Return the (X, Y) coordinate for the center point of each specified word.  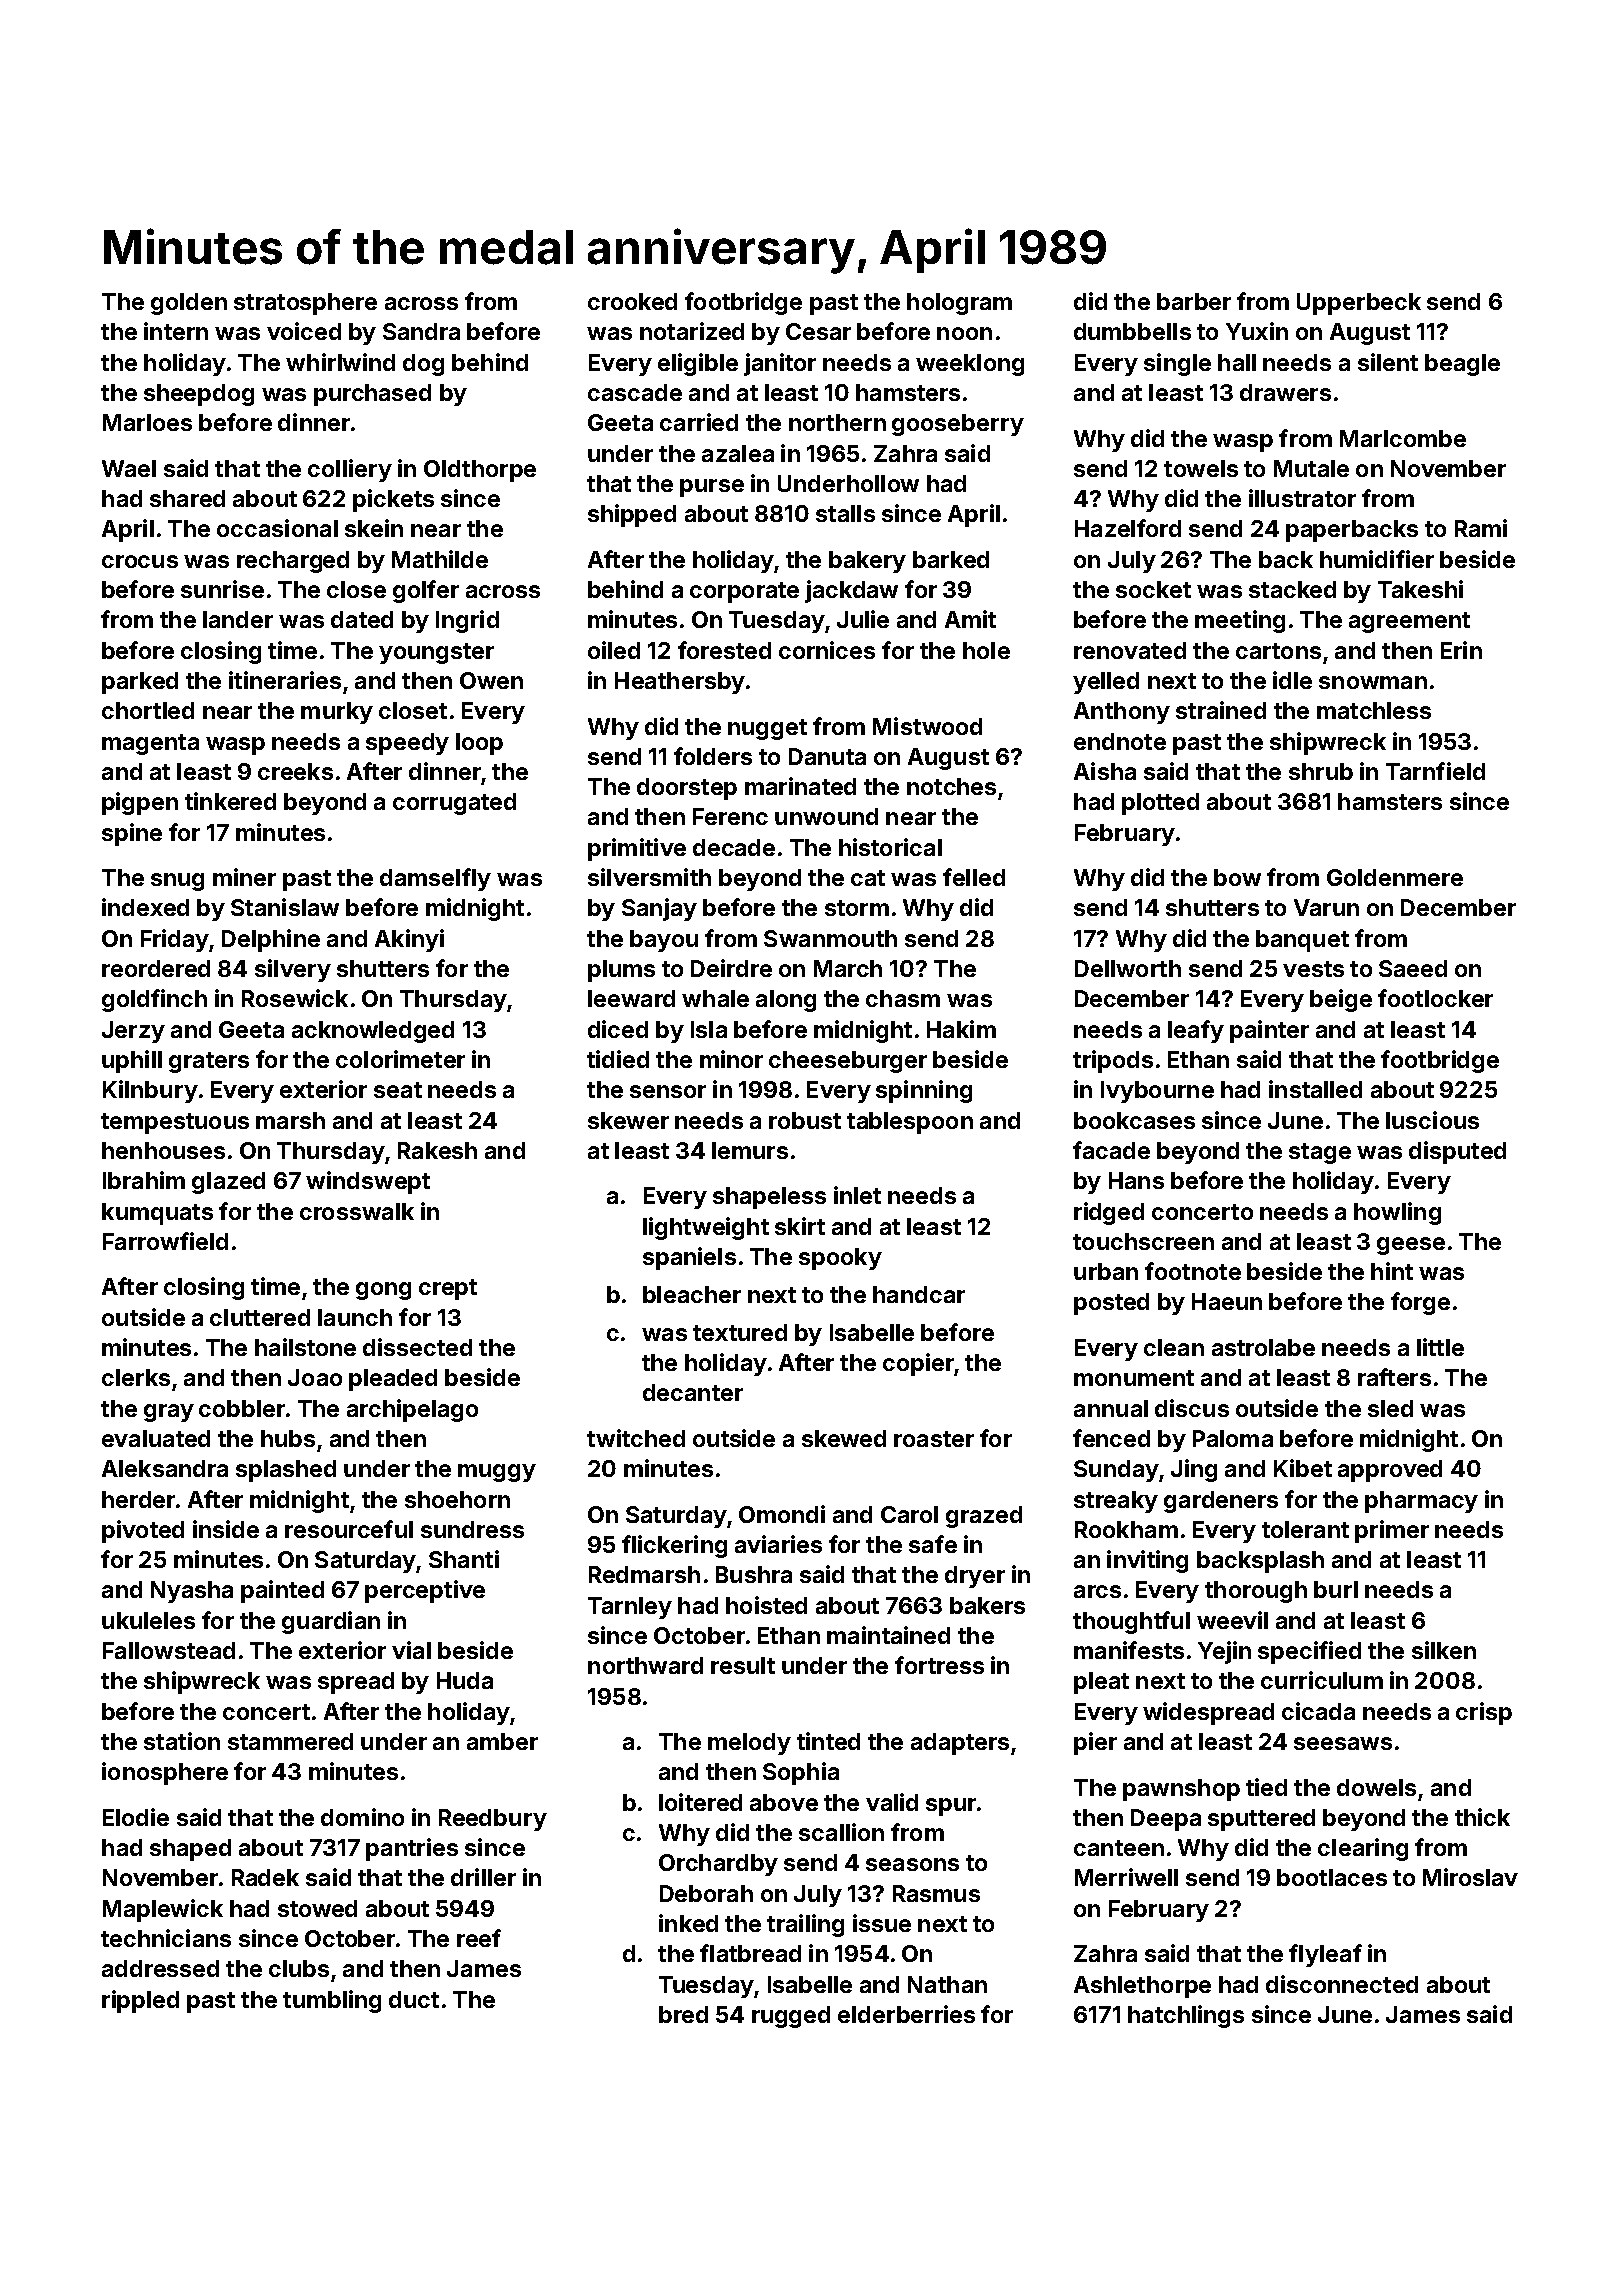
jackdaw (851, 591)
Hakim (961, 1029)
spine (132, 834)
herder (138, 1499)
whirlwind (340, 362)
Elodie (136, 1817)
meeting (1240, 621)
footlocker (1435, 998)
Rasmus (936, 1893)
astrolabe (1263, 1347)
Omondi (782, 1514)
